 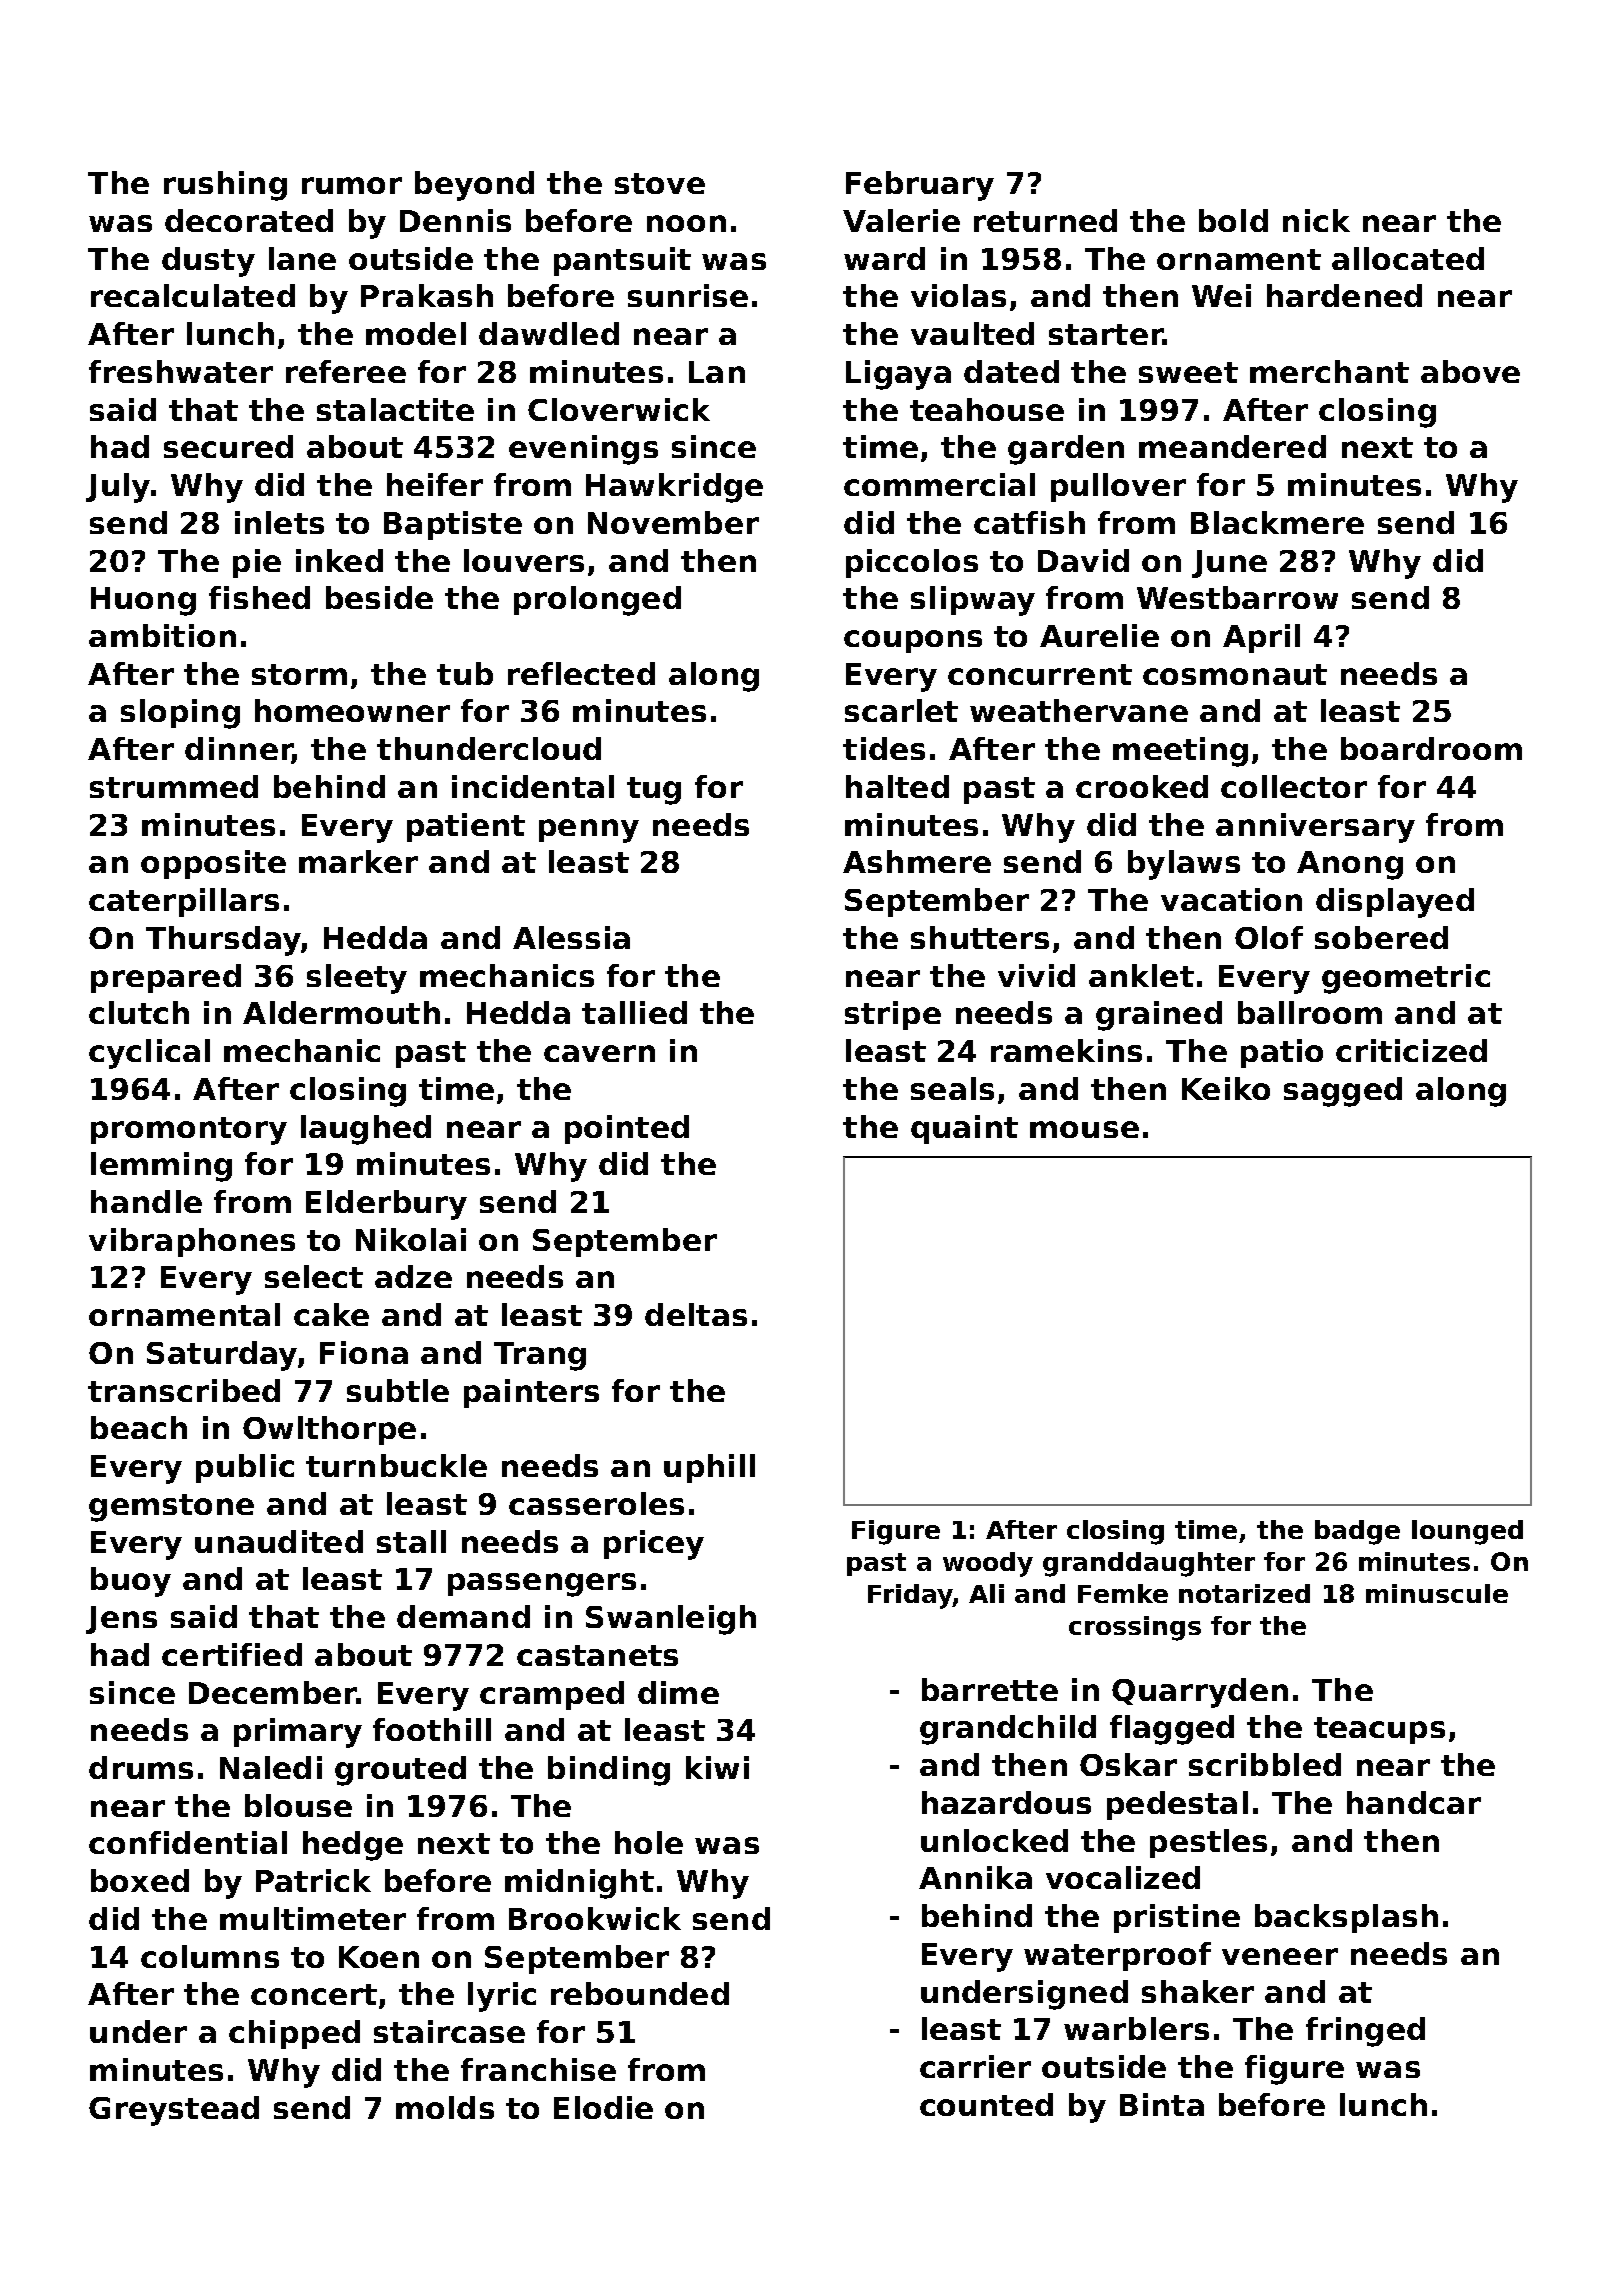 What do you see at coordinates (245, 1468) in the document?
I see `public` at bounding box center [245, 1468].
